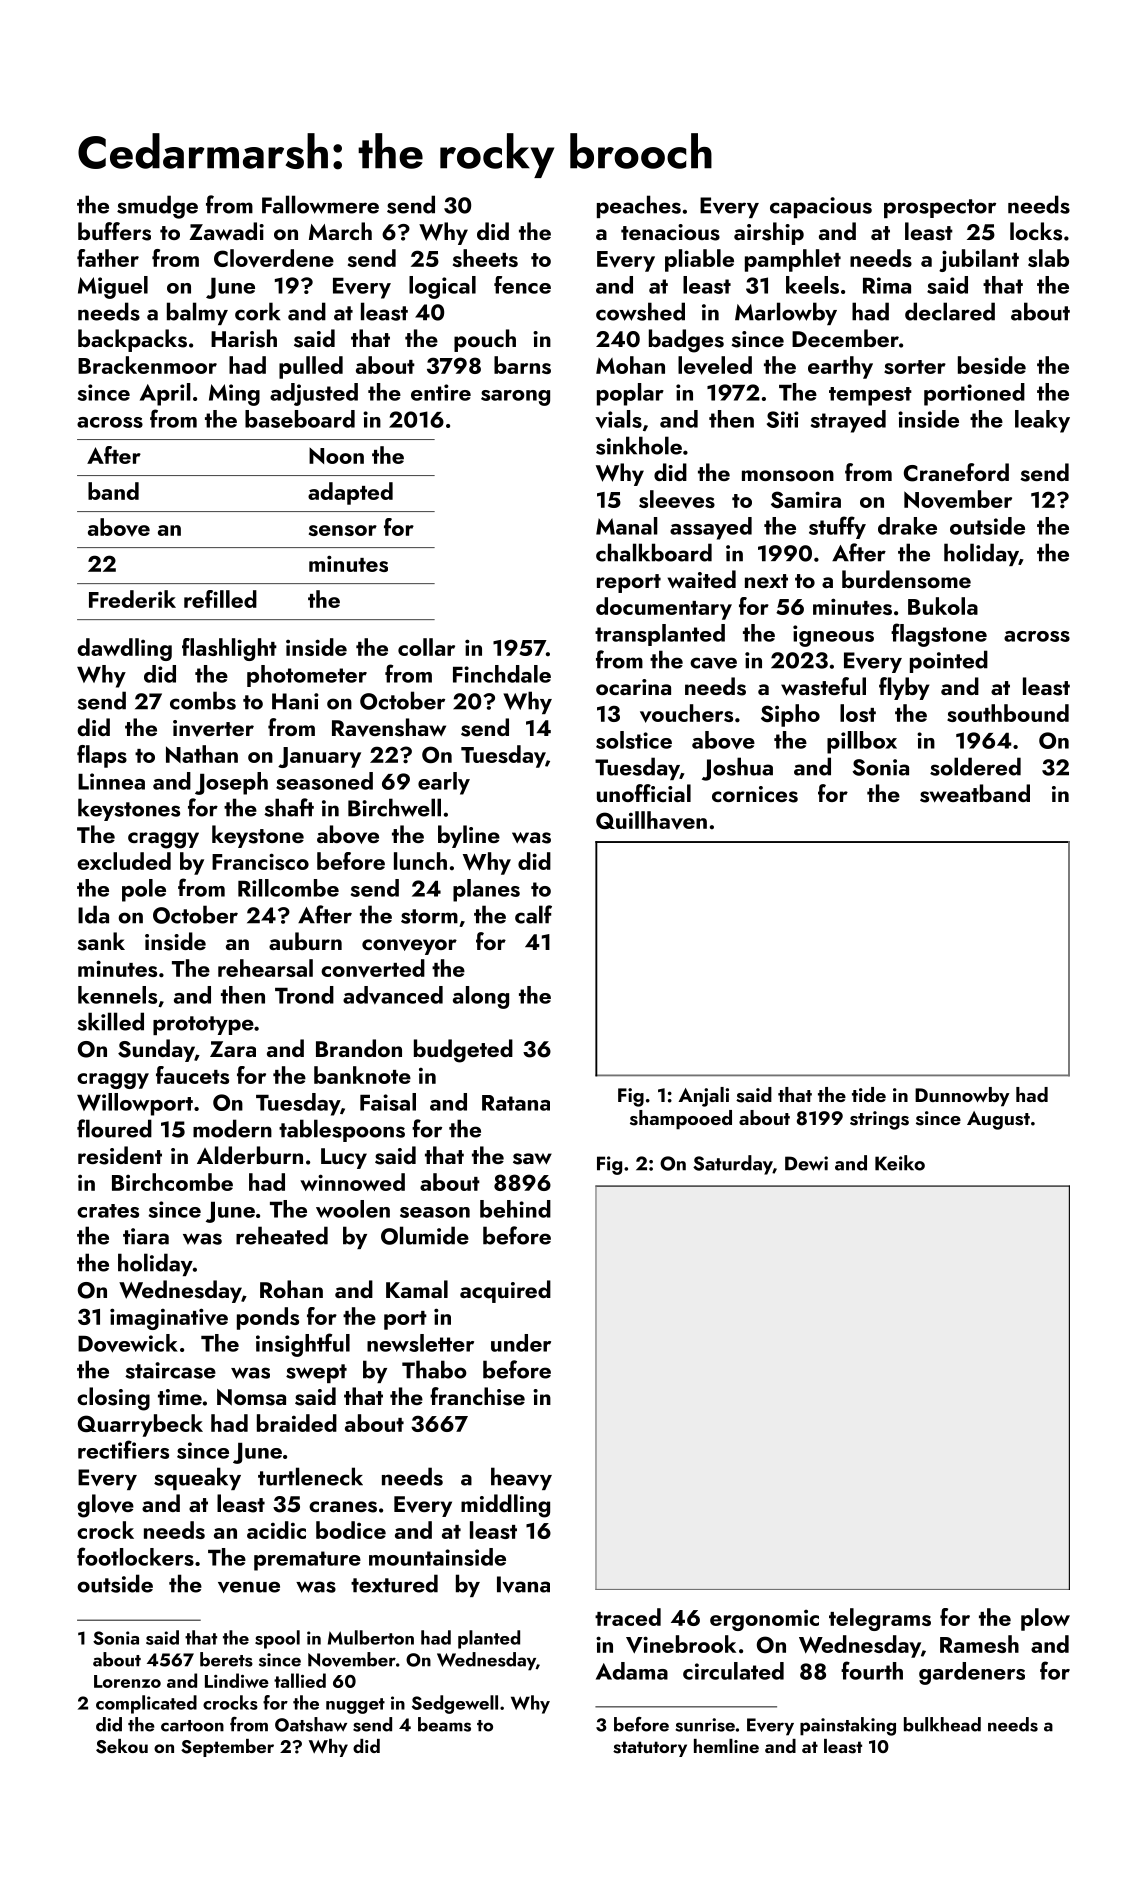 Image resolution: width=1147 pixels, height=1889 pixels. I want to click on crates, so click(108, 1211).
